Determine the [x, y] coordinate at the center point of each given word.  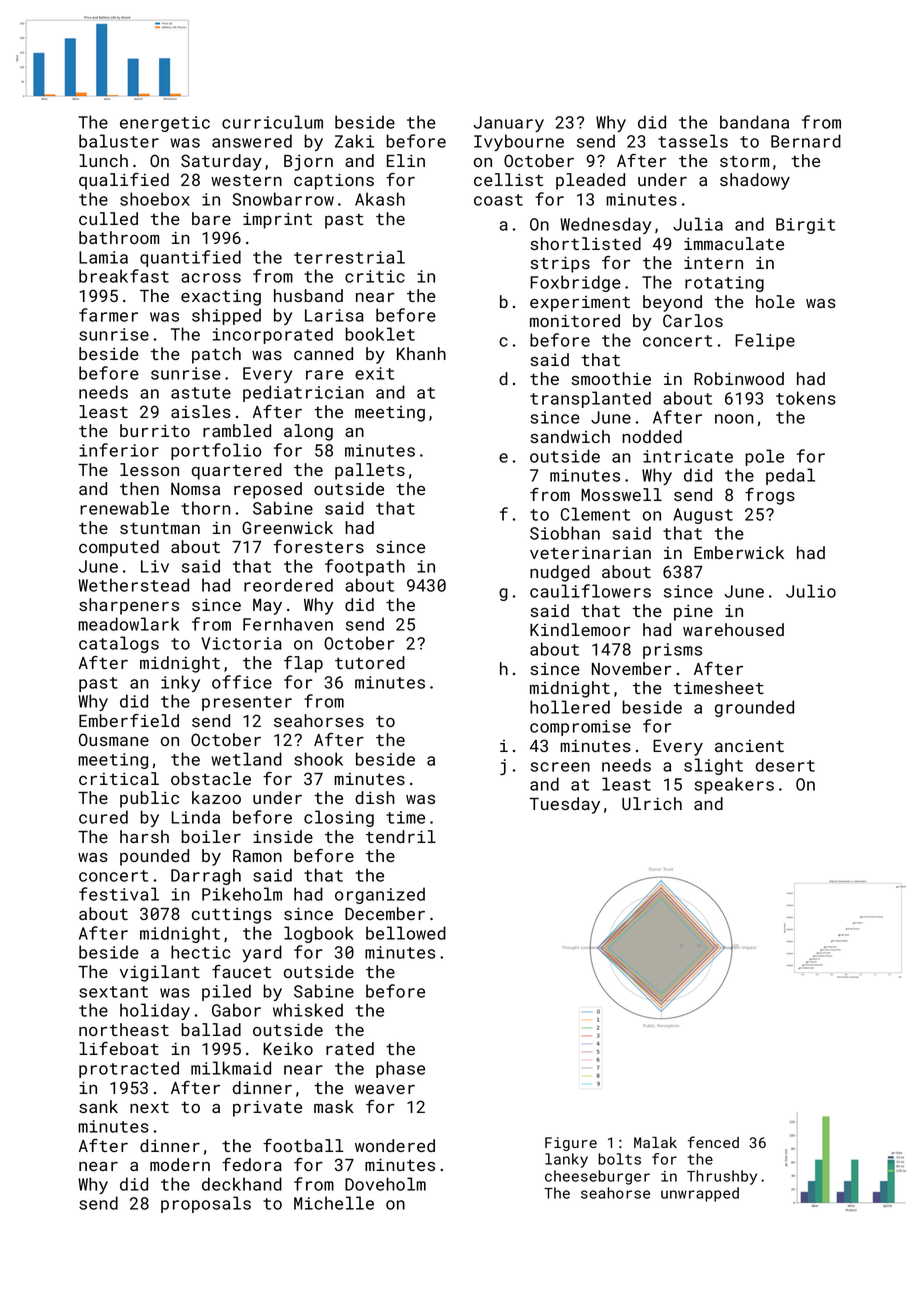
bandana [754, 122]
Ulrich [652, 803]
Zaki [354, 141]
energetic [165, 124]
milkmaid [231, 1068]
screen [560, 767]
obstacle [211, 778]
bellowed [406, 933]
